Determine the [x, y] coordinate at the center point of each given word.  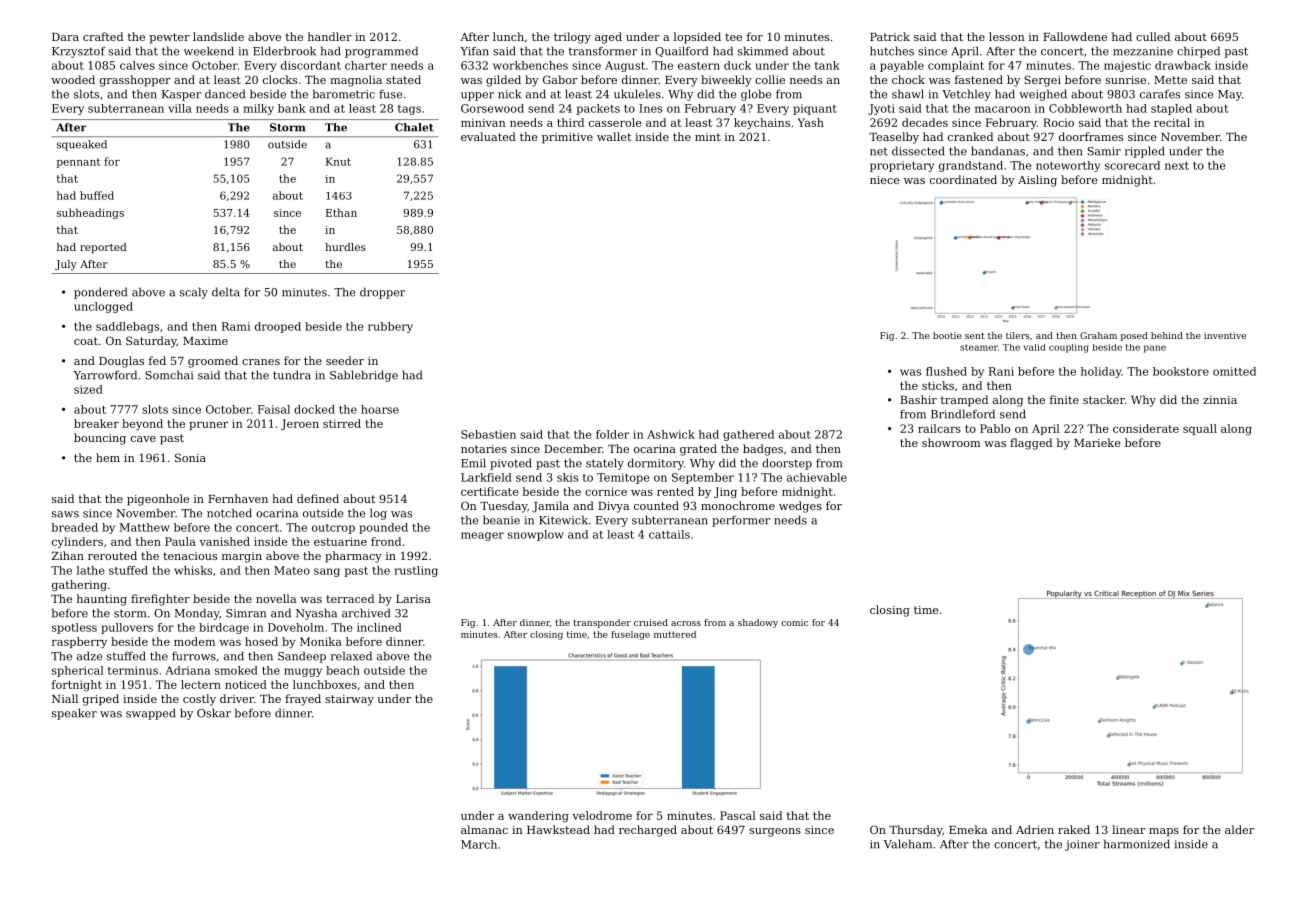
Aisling [1037, 181]
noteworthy [1068, 166]
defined [318, 498]
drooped [278, 327]
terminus [133, 670]
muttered [675, 634]
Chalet [414, 127]
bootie [947, 335]
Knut [338, 161]
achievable [817, 477]
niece [885, 180]
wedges [800, 507]
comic [794, 622]
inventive [1225, 335]
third [570, 122]
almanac [484, 829]
